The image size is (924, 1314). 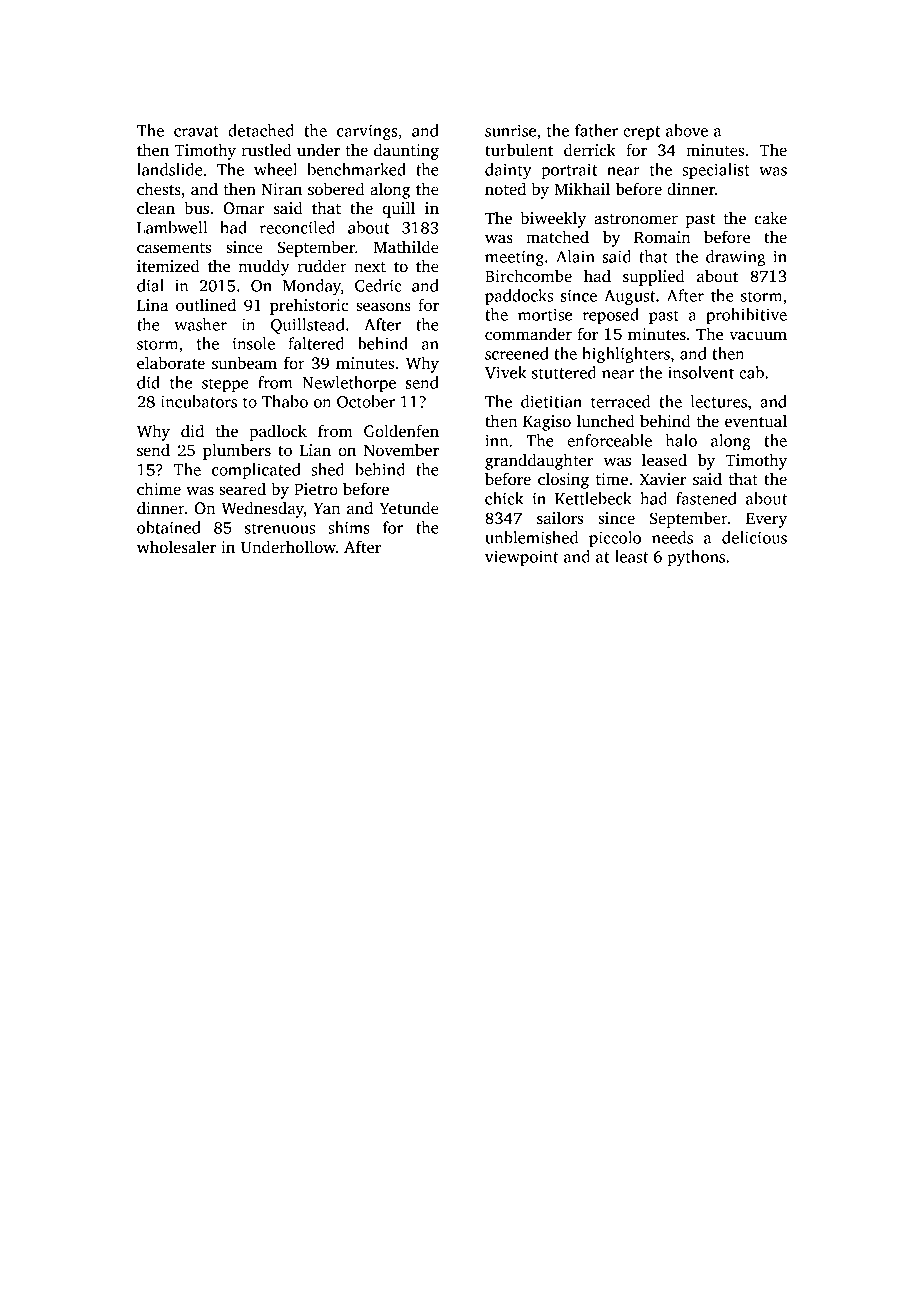 What do you see at coordinates (244, 363) in the image?
I see `sunbeam` at bounding box center [244, 363].
